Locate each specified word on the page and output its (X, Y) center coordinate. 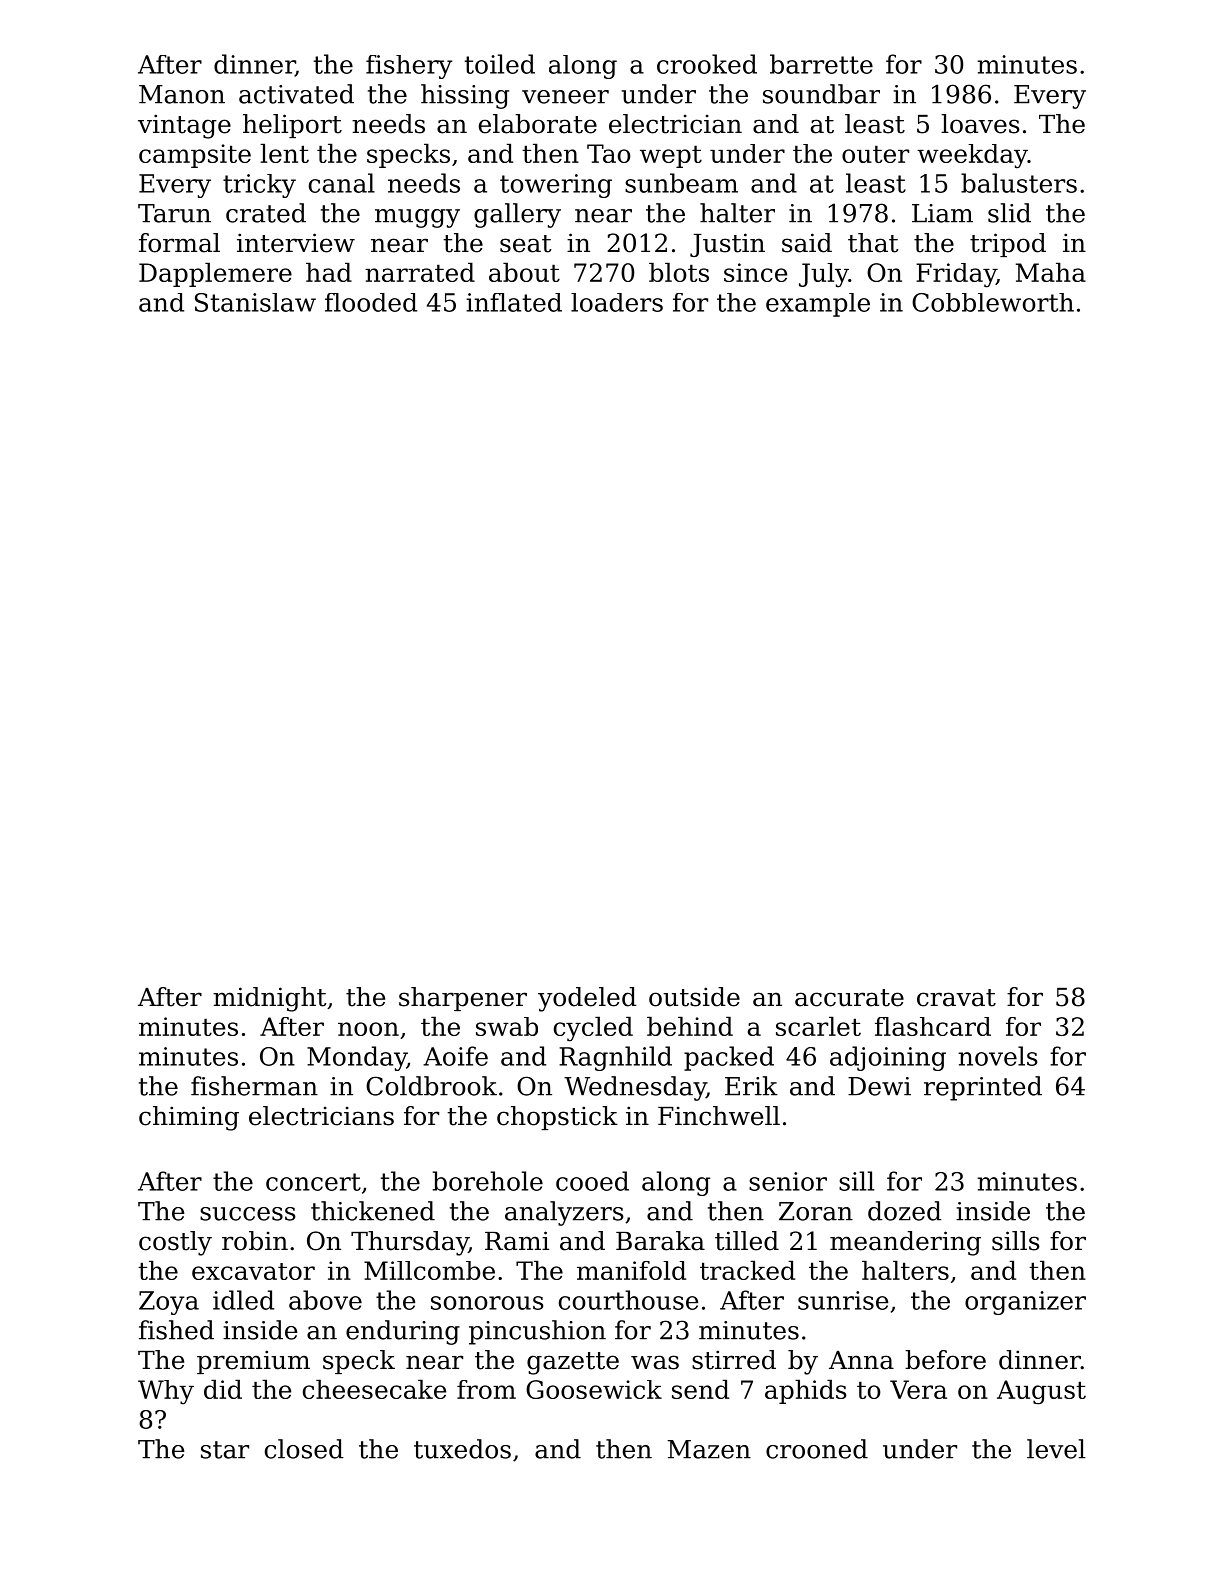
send (700, 1389)
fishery (409, 67)
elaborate (538, 124)
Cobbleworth (993, 302)
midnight (269, 999)
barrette (821, 64)
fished (176, 1330)
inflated (514, 302)
